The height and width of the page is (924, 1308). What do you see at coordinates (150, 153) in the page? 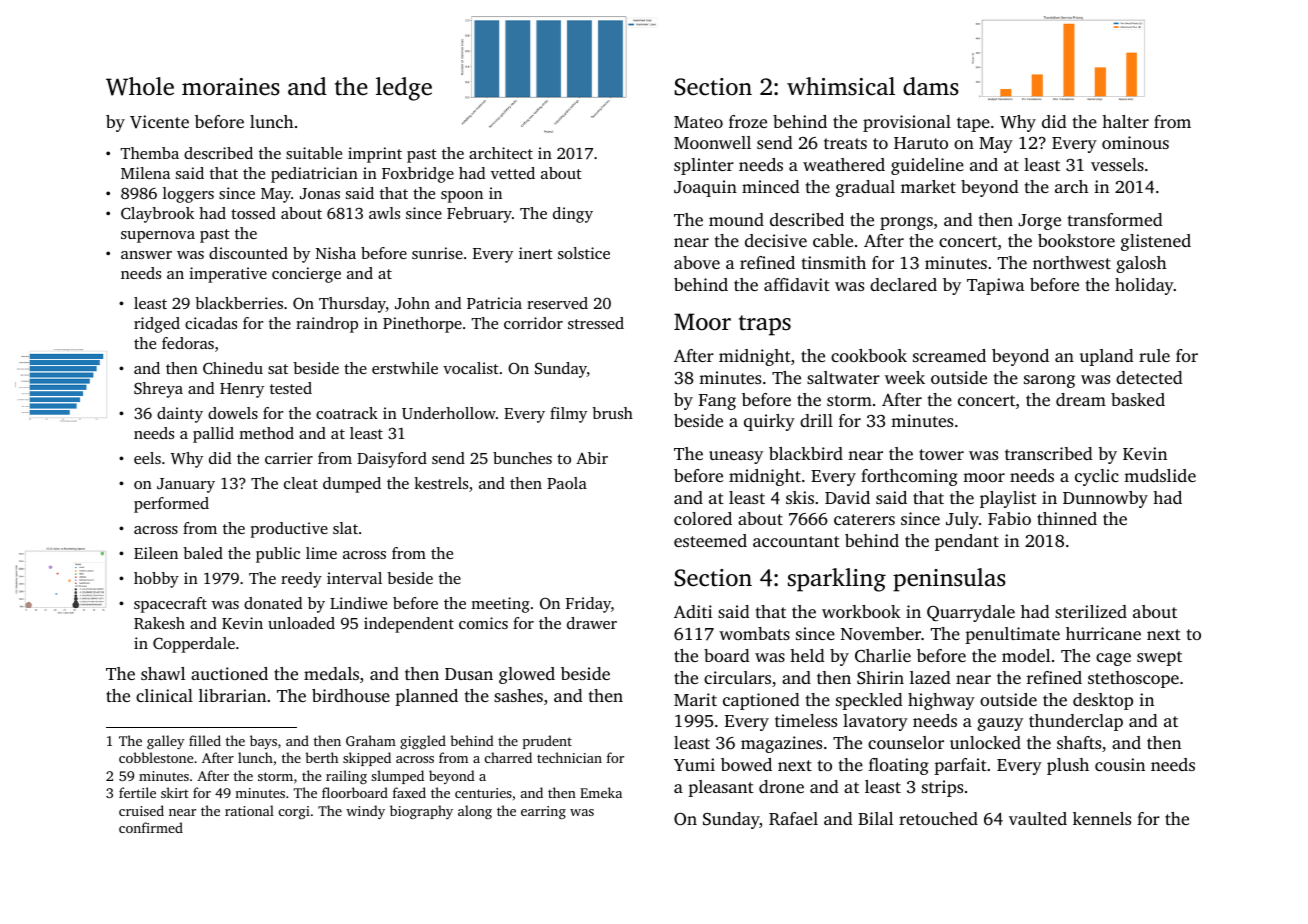
I see `Themba` at bounding box center [150, 153].
